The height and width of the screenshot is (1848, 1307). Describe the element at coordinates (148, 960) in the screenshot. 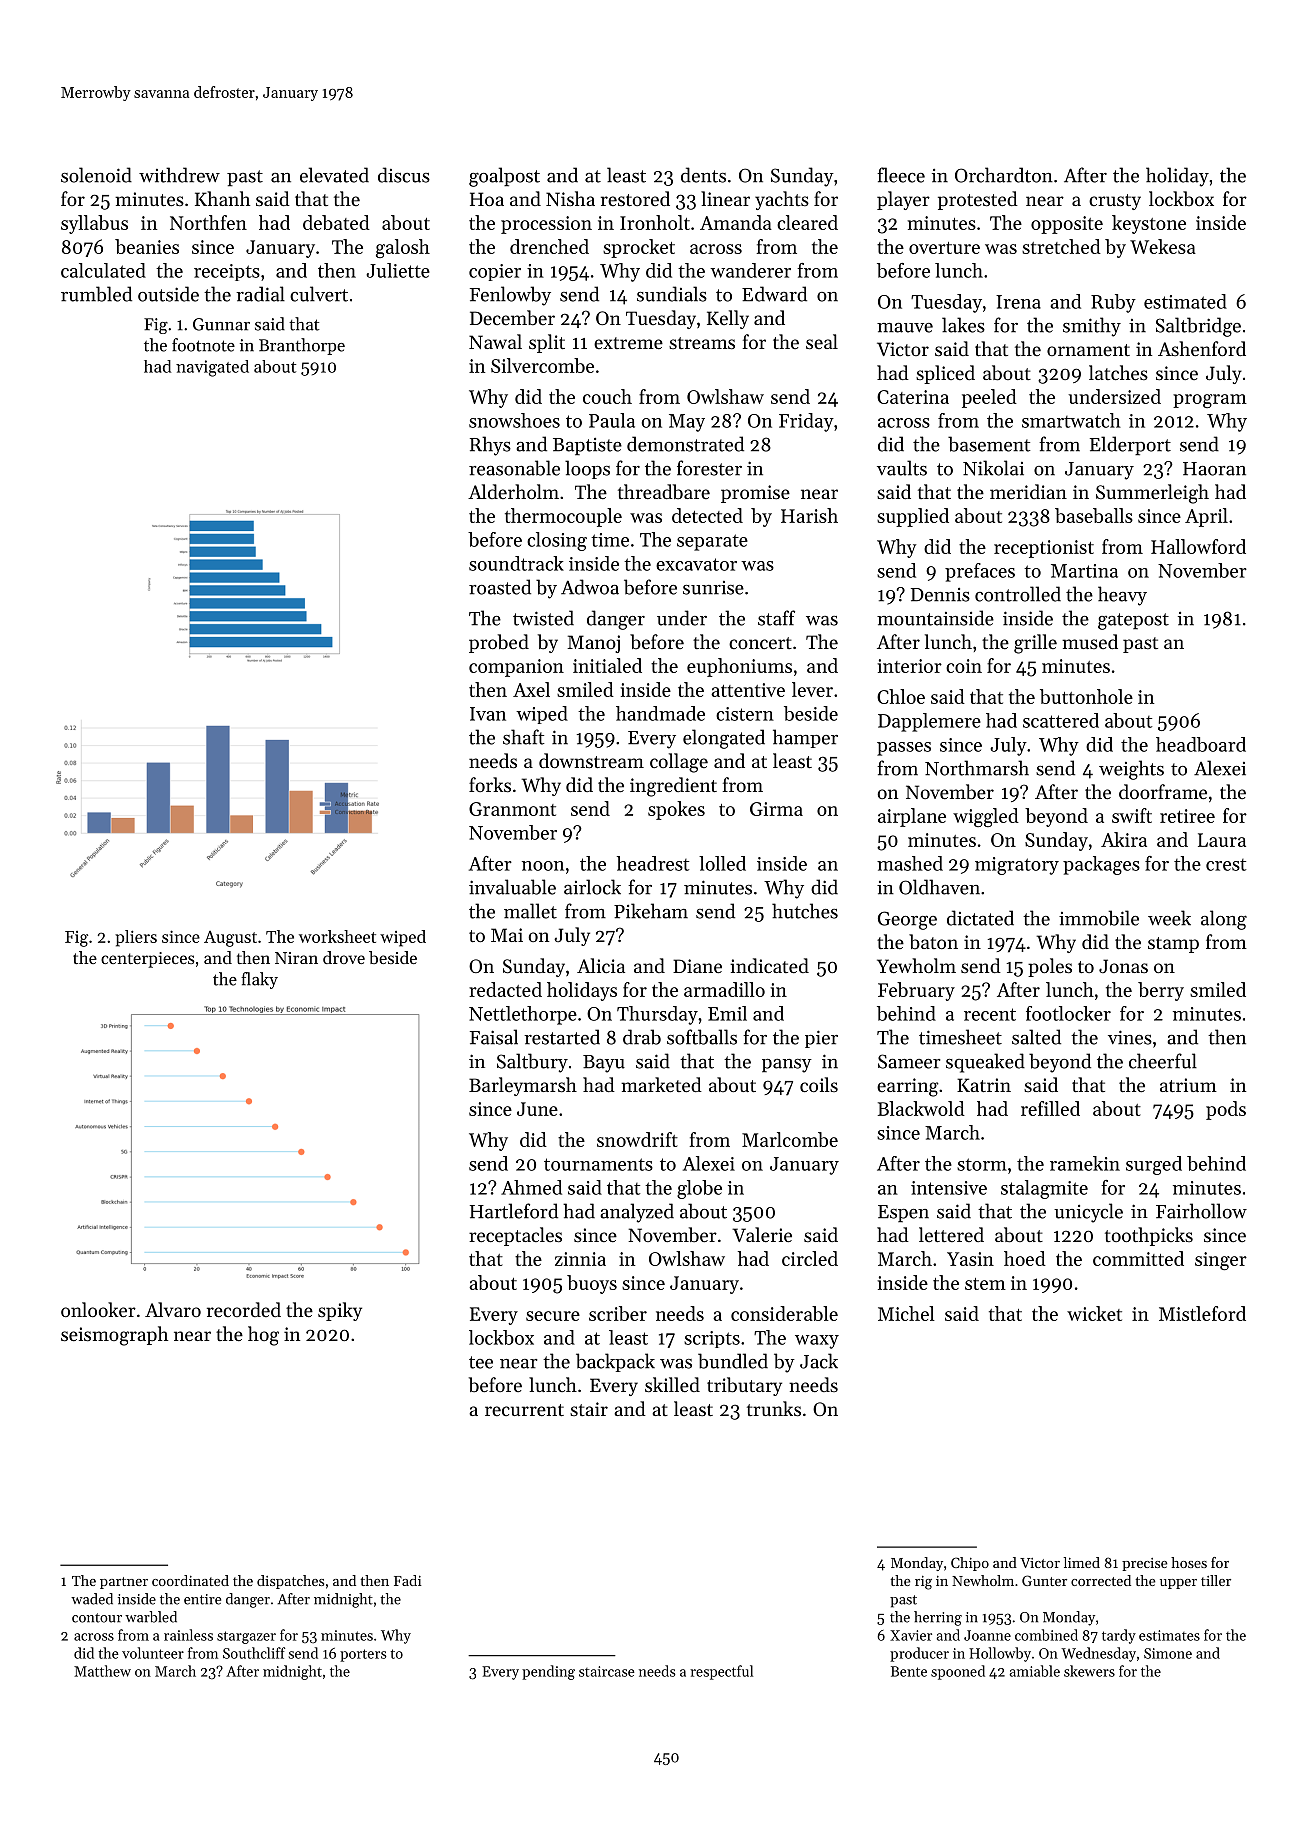

I see `centerpieces` at that location.
